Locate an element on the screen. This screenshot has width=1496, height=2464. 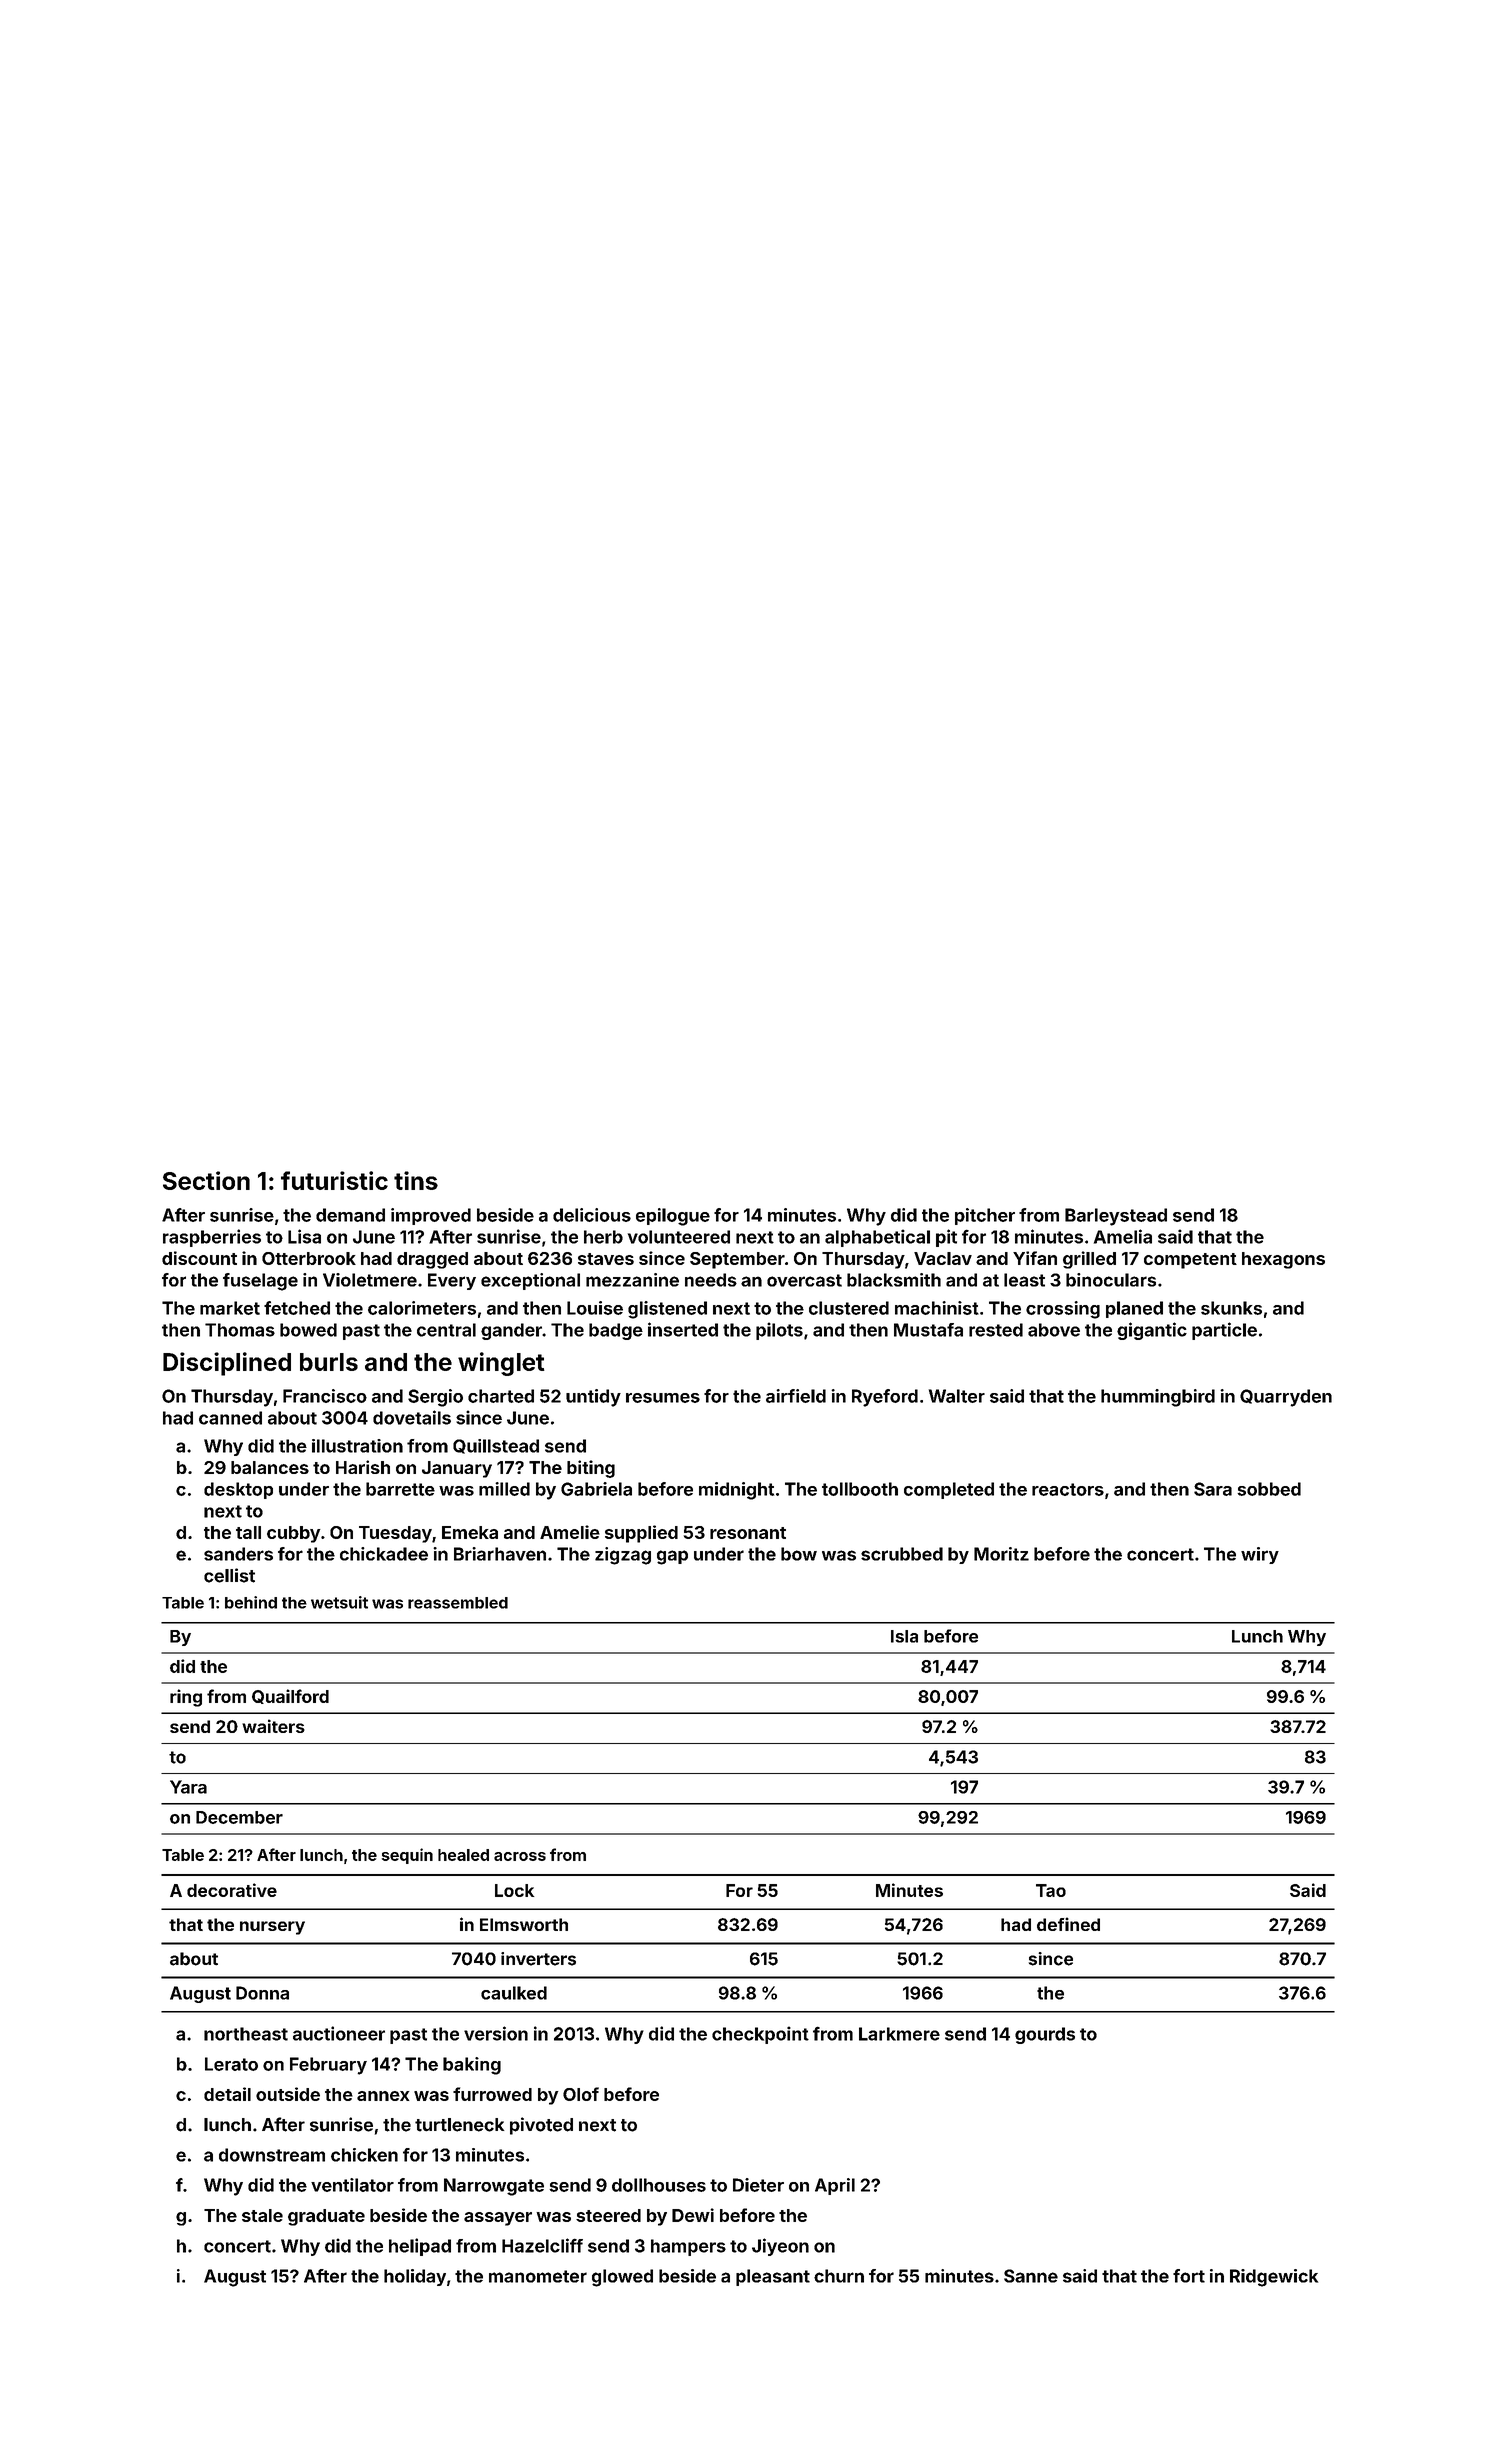
ventilator is located at coordinates (352, 2185).
